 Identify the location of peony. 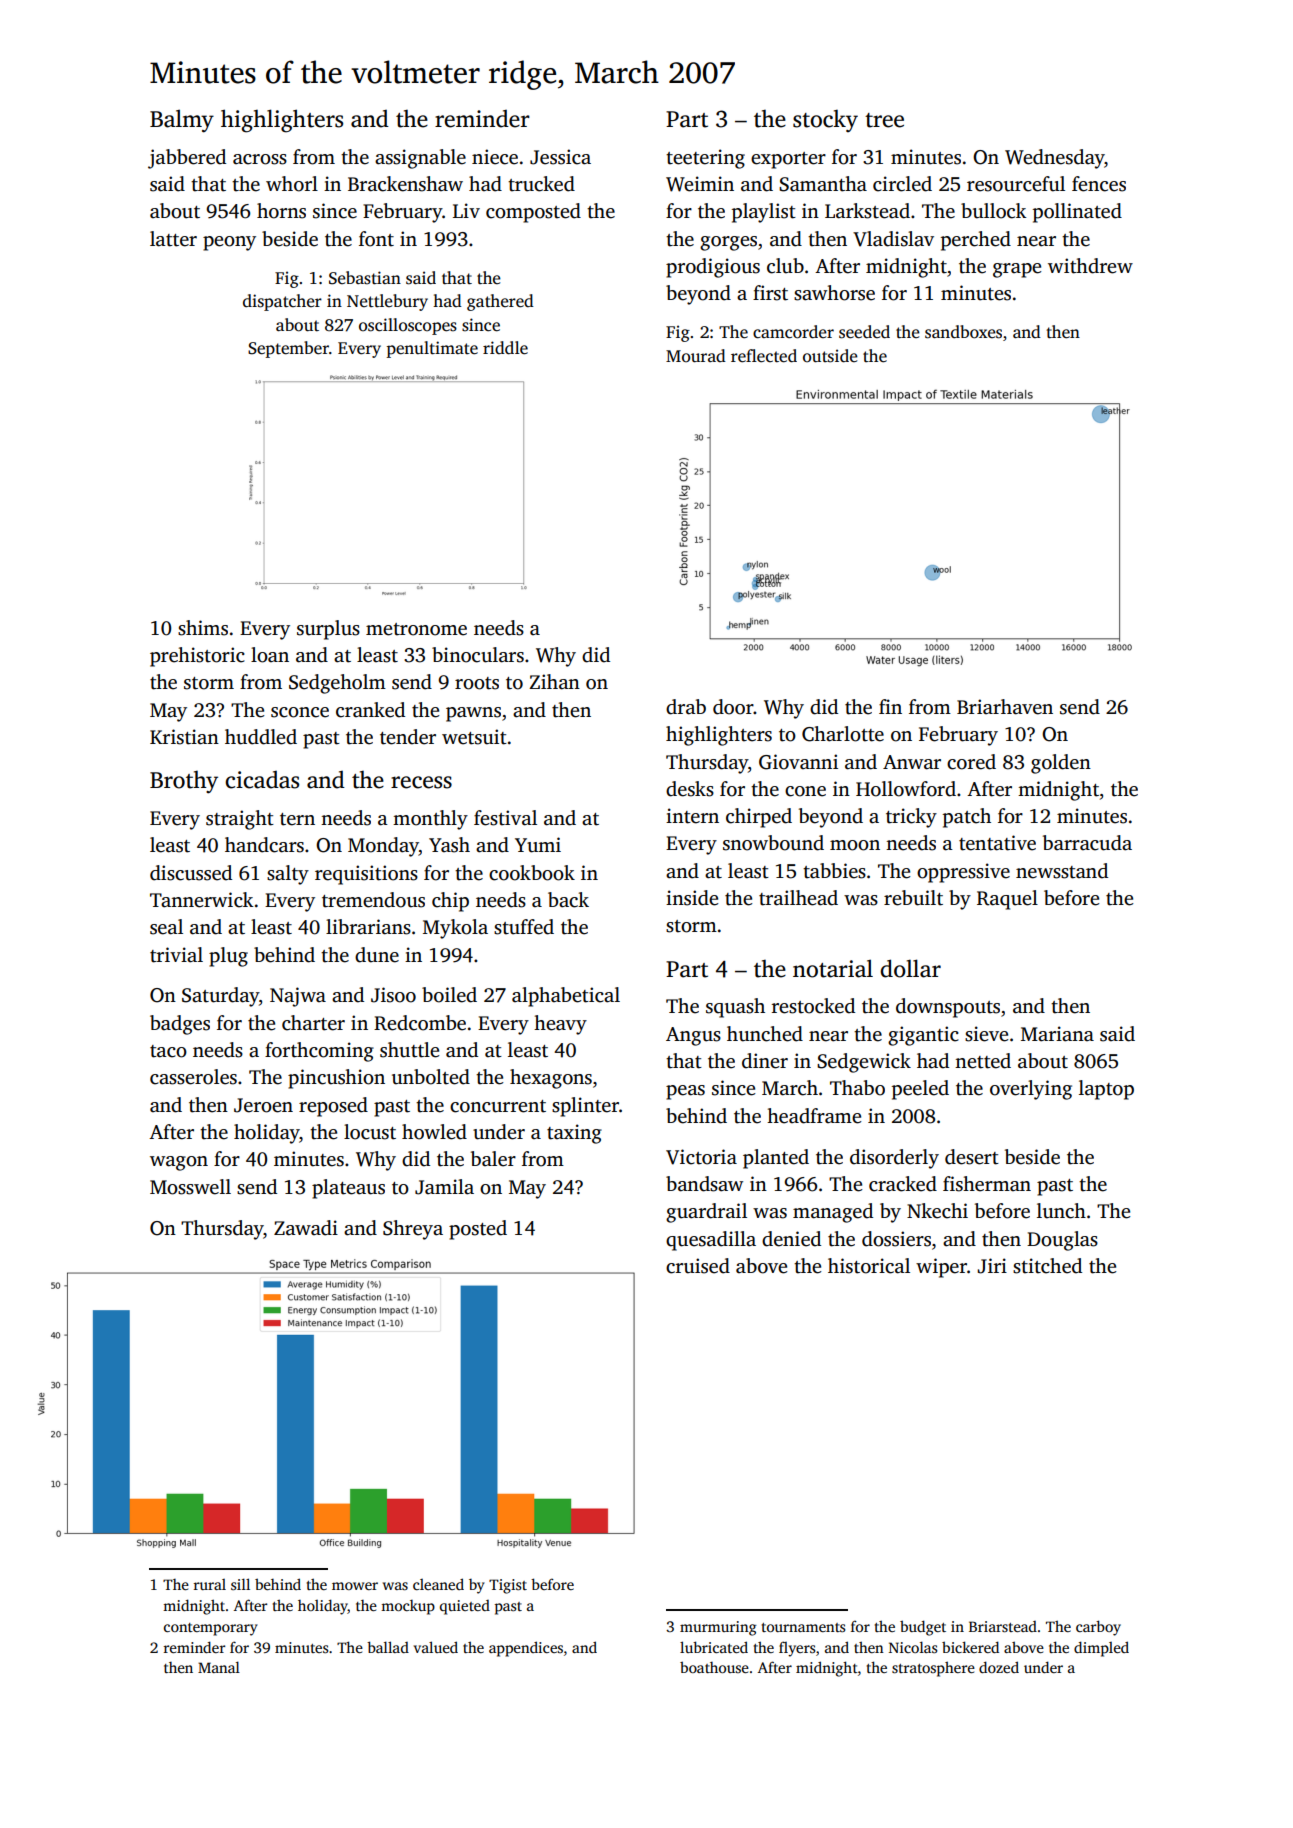
(229, 243).
